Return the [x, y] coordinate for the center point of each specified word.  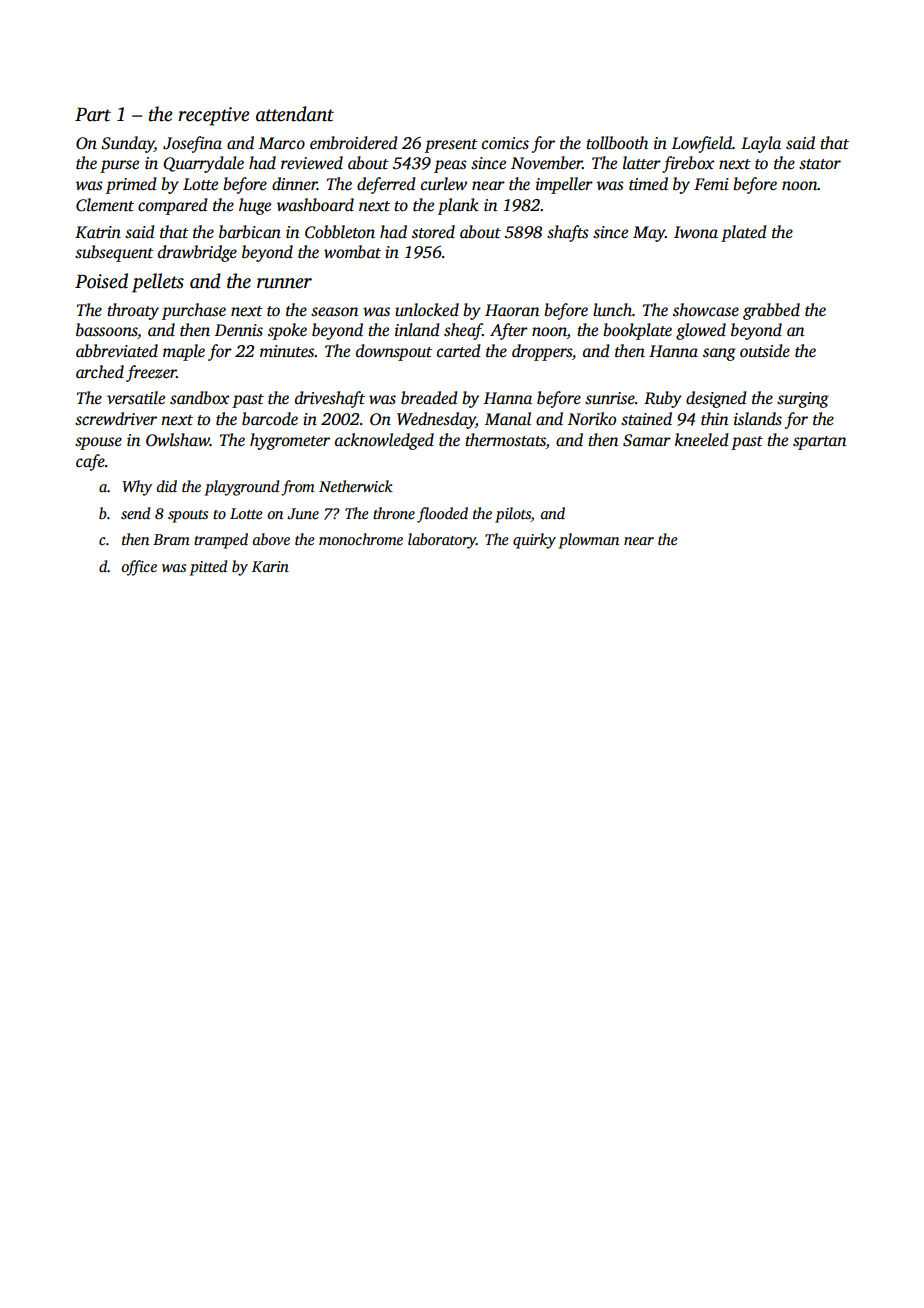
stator [820, 164]
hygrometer [290, 441]
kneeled [701, 440]
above [271, 539]
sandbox [199, 398]
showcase [706, 310]
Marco [282, 143]
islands [758, 419]
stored [433, 232]
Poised [101, 281]
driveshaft [330, 399]
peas [450, 166]
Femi [711, 184]
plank [458, 206]
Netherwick [356, 486]
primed [131, 185]
